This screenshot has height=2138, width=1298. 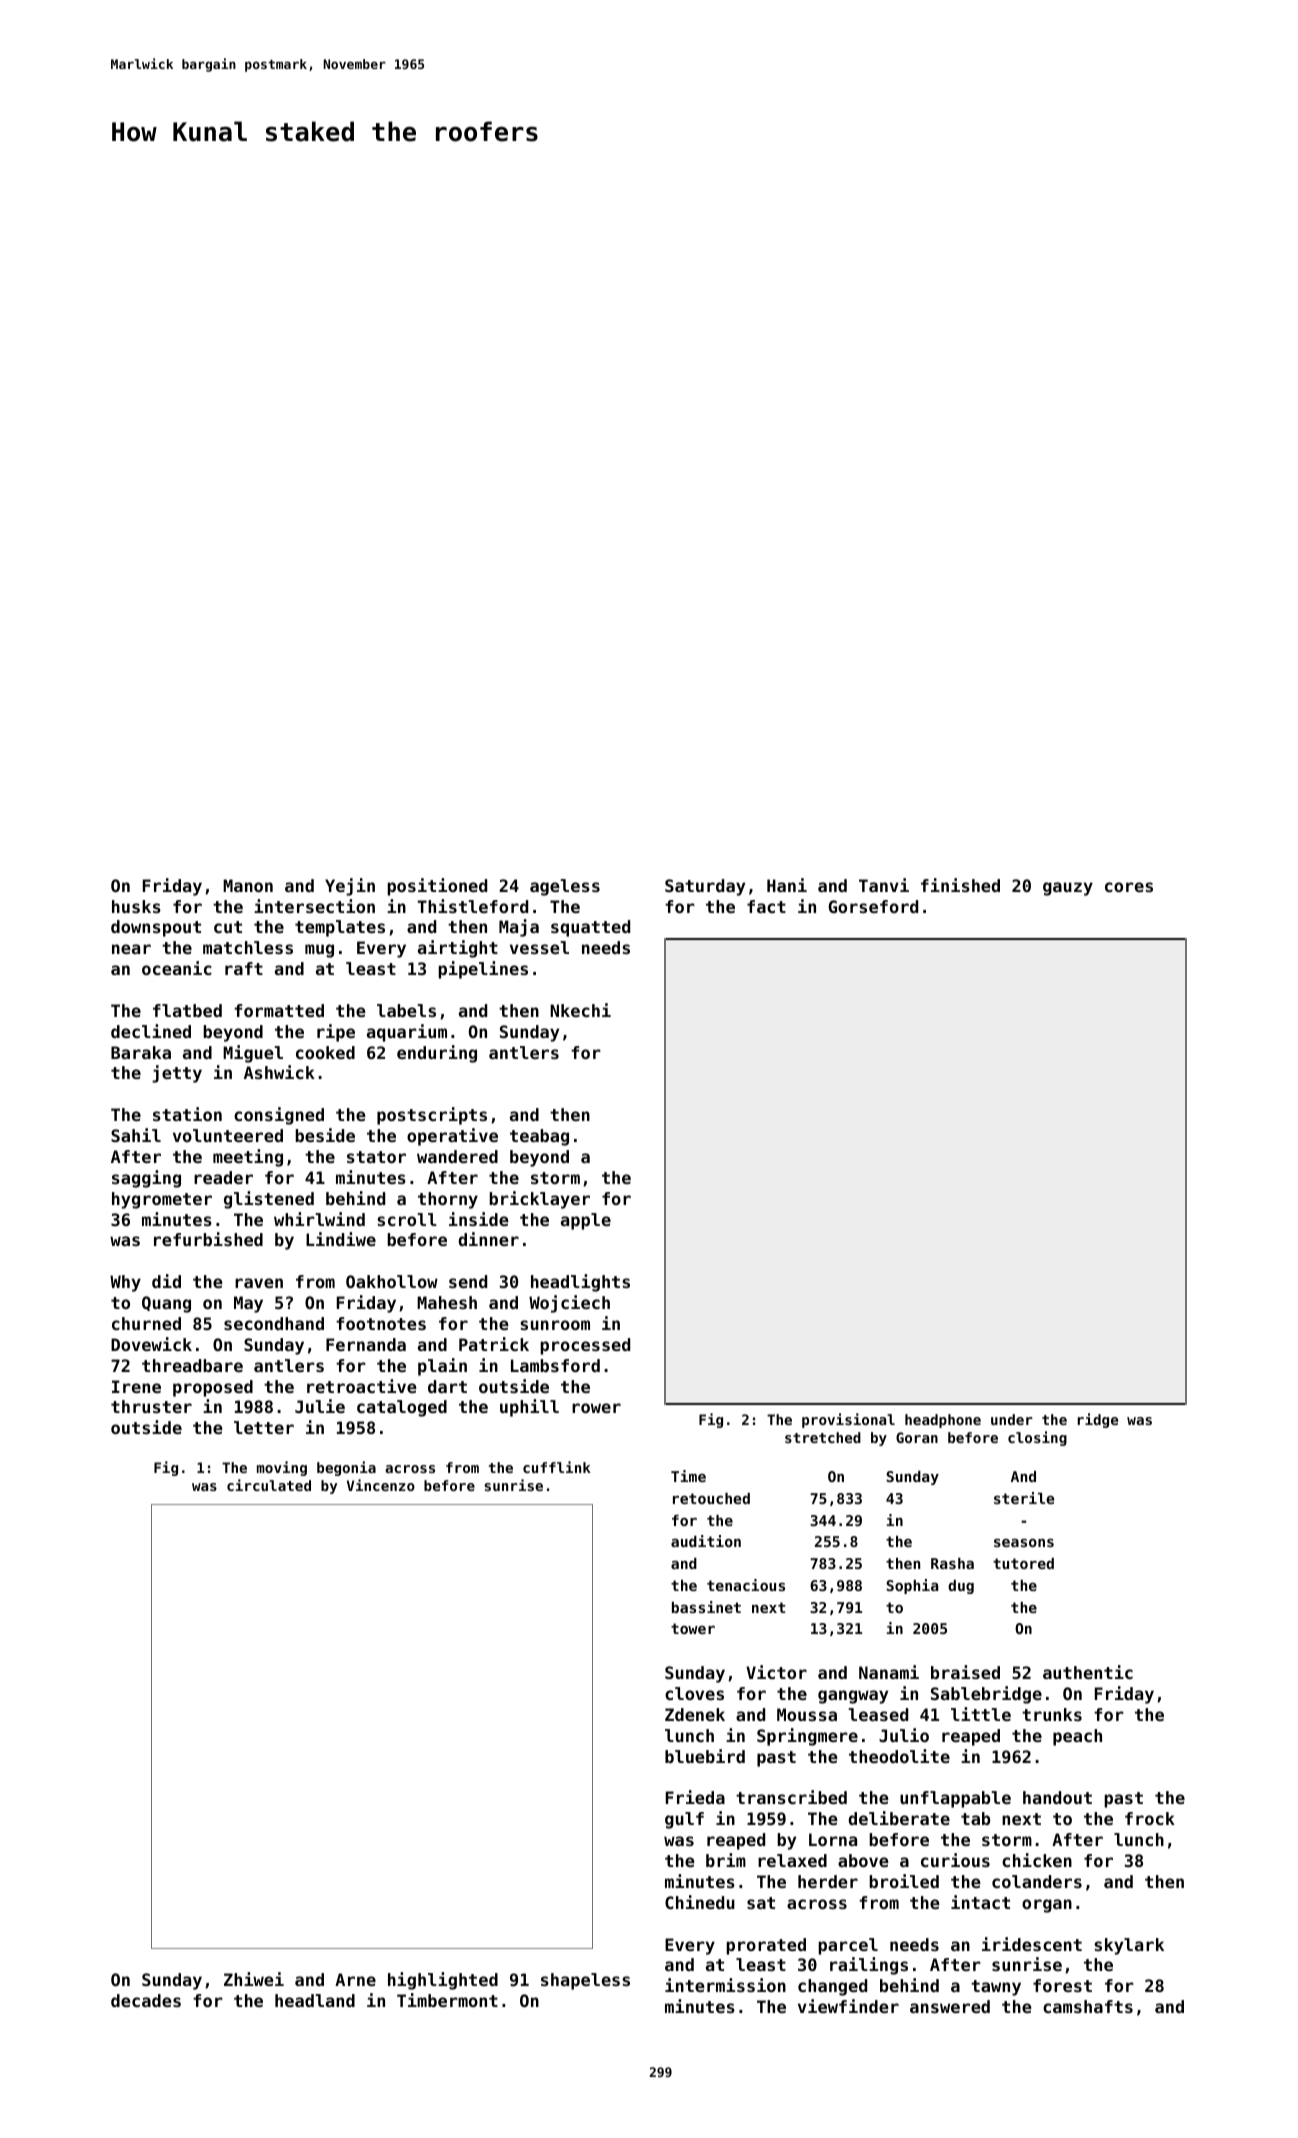 I want to click on formatted, so click(x=279, y=1010).
